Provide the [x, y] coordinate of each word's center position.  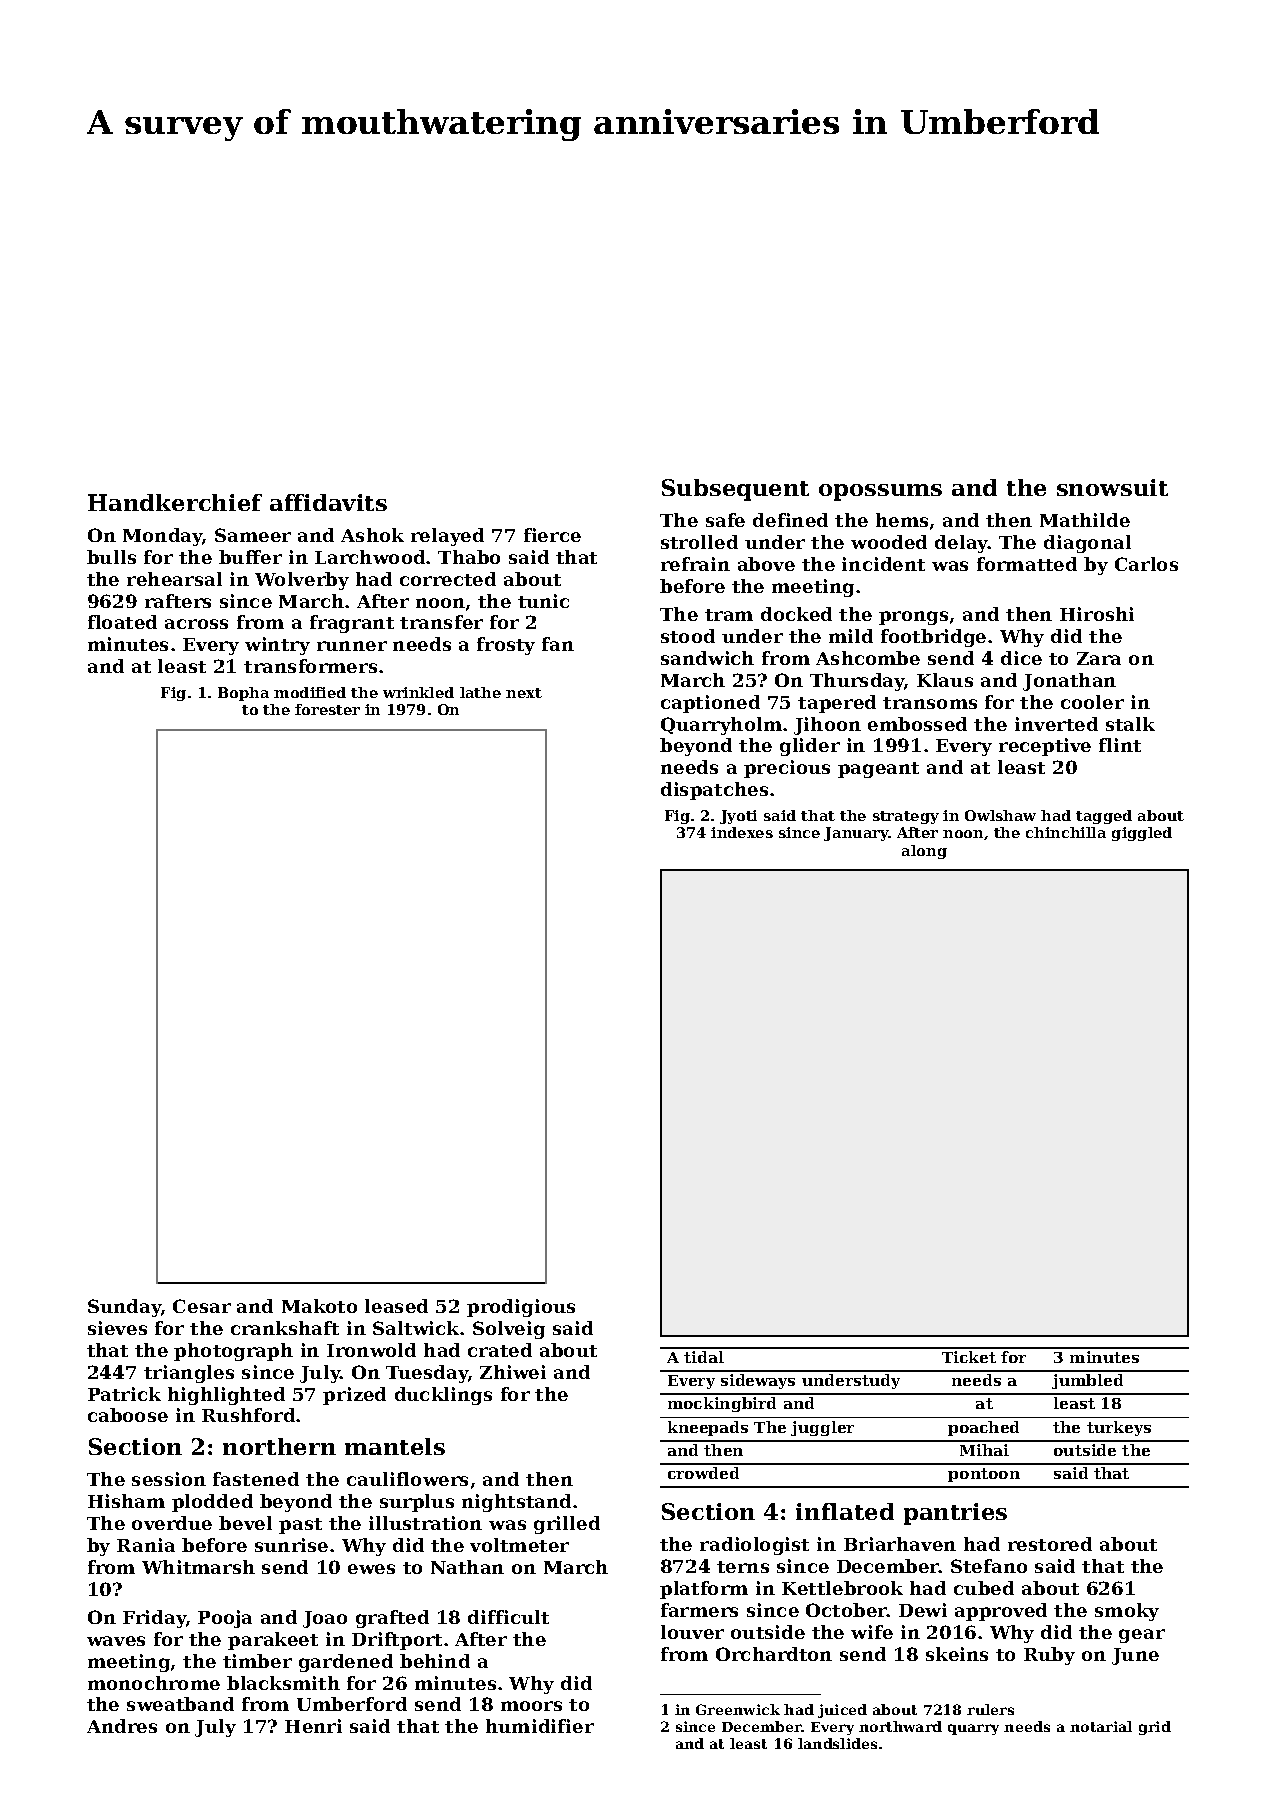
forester [327, 709]
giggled [1142, 834]
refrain [695, 564]
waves [116, 1641]
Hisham [126, 1501]
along [924, 852]
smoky [1127, 1612]
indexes [742, 832]
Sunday [124, 1308]
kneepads [708, 1428]
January [856, 834]
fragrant [352, 624]
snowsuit [1112, 487]
